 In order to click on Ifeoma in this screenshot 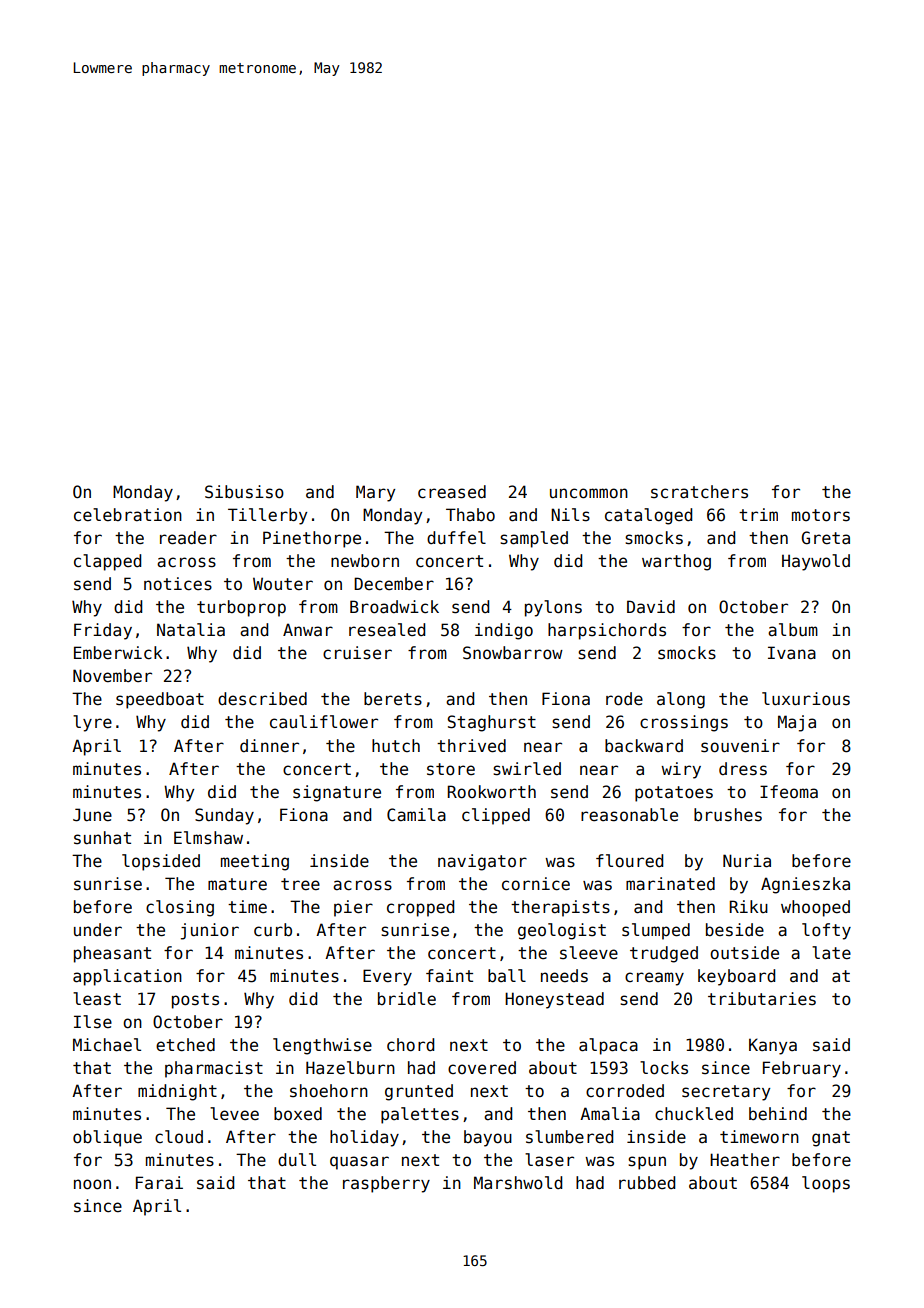, I will do `click(789, 792)`.
